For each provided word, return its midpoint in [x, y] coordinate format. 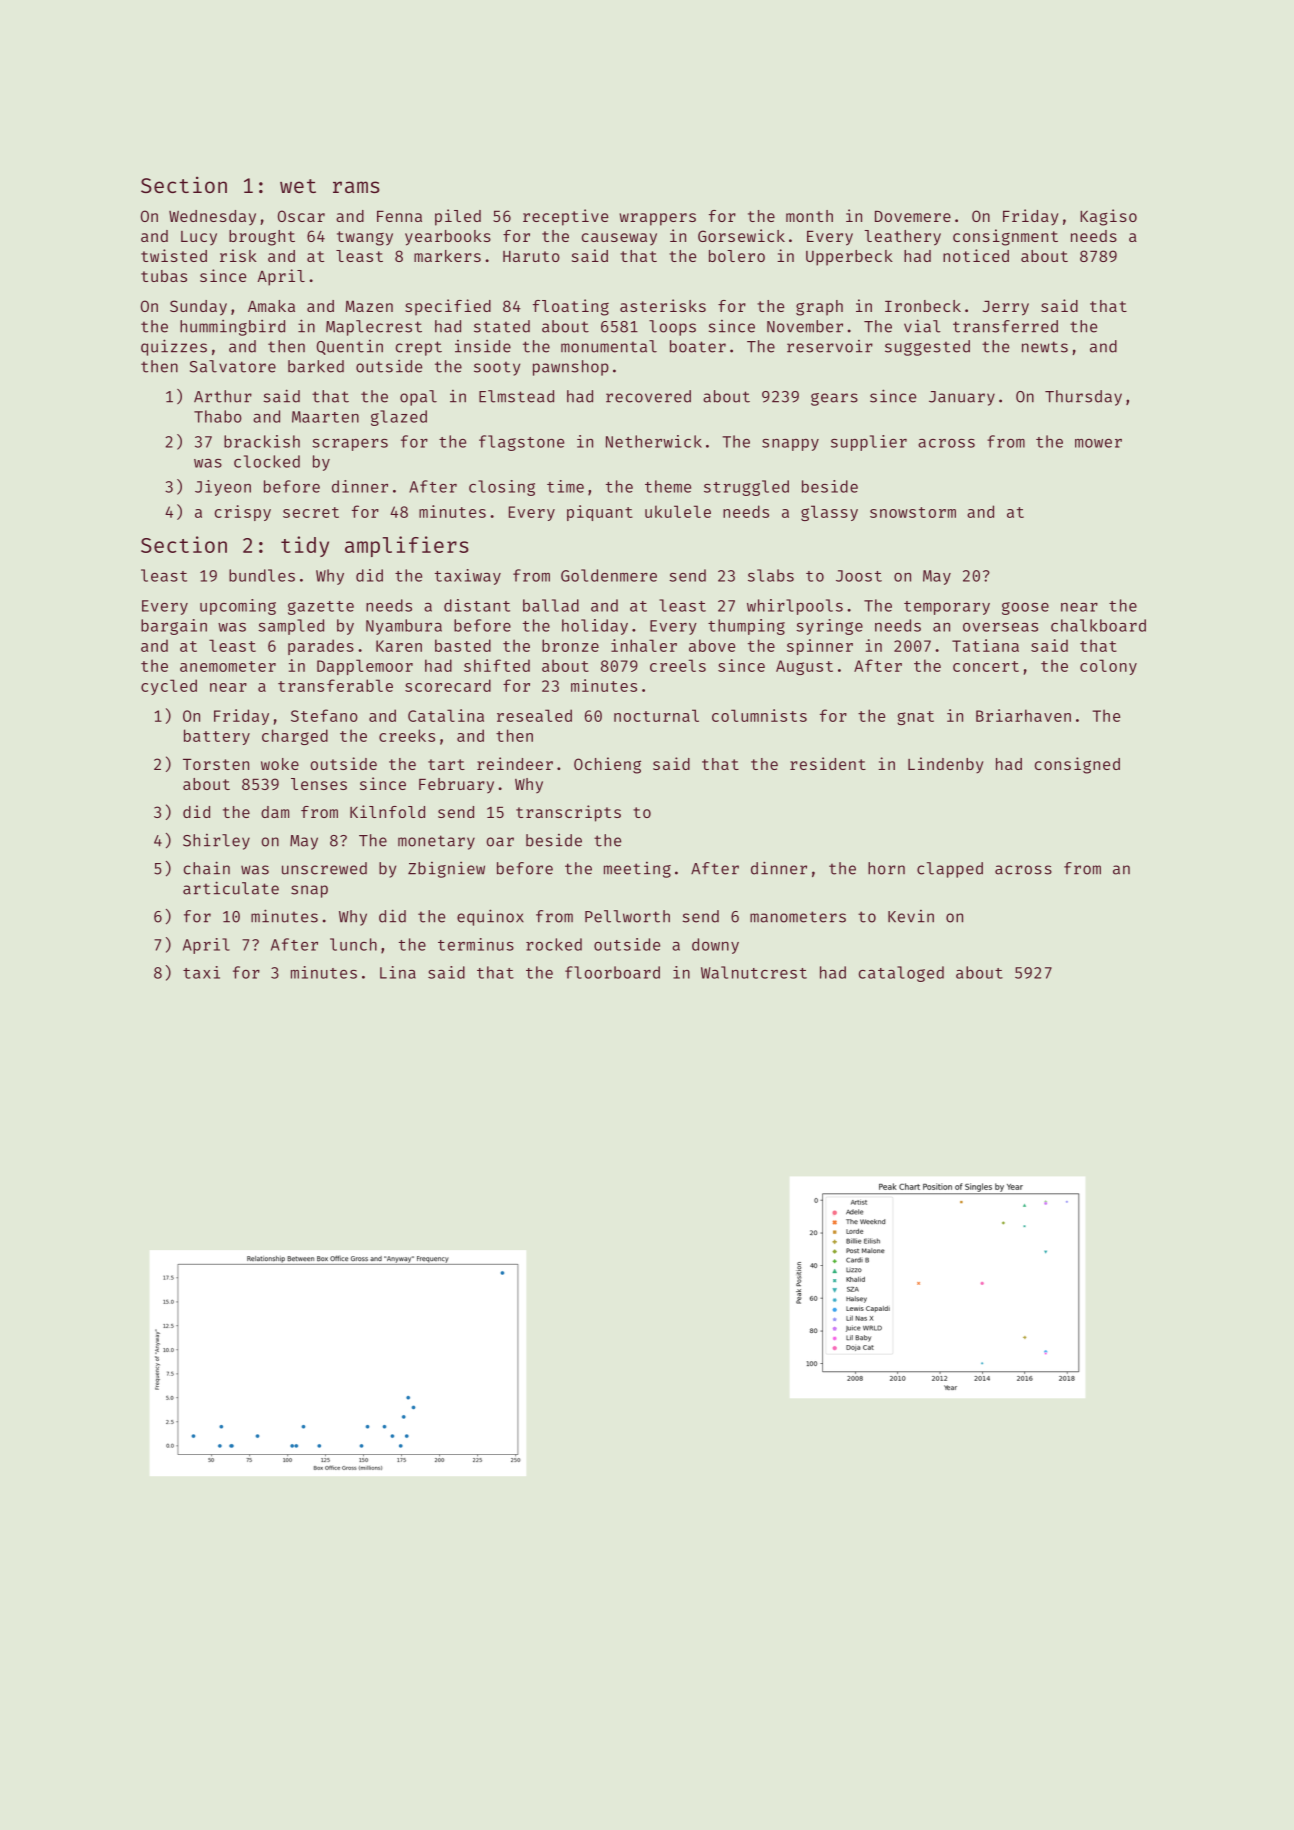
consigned [1077, 765]
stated [502, 326]
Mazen [369, 306]
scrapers [350, 445]
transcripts [568, 813]
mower [1098, 443]
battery [217, 737]
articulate [231, 888]
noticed [976, 255]
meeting [637, 870]
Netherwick [654, 441]
